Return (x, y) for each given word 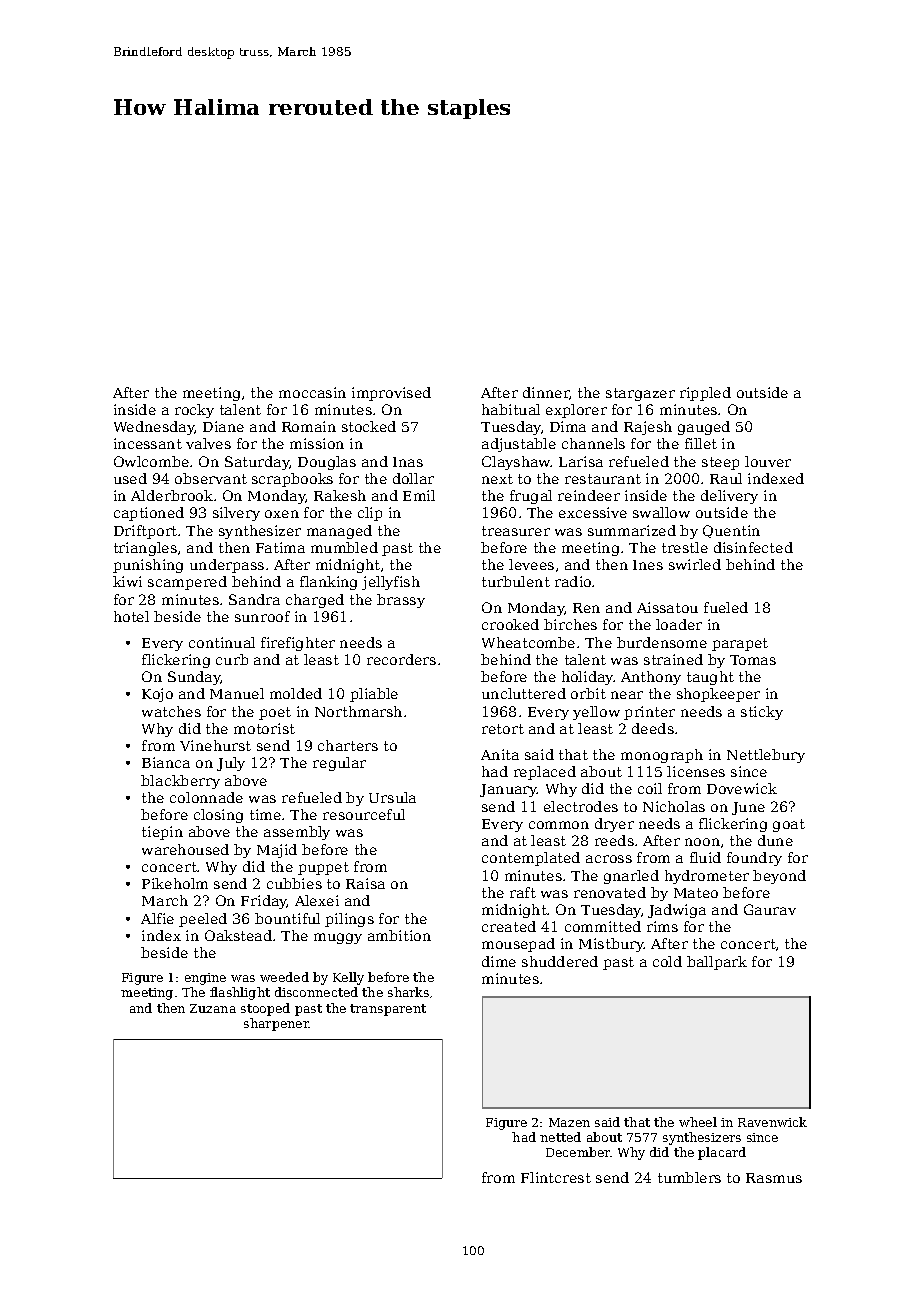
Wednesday (154, 428)
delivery (729, 497)
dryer (614, 825)
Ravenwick (772, 1122)
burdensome (662, 642)
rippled (705, 394)
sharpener (276, 1024)
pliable (374, 695)
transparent (388, 1010)
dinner (546, 393)
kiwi (127, 581)
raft (523, 892)
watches (171, 711)
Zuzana (213, 1008)
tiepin (162, 833)
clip (370, 514)
